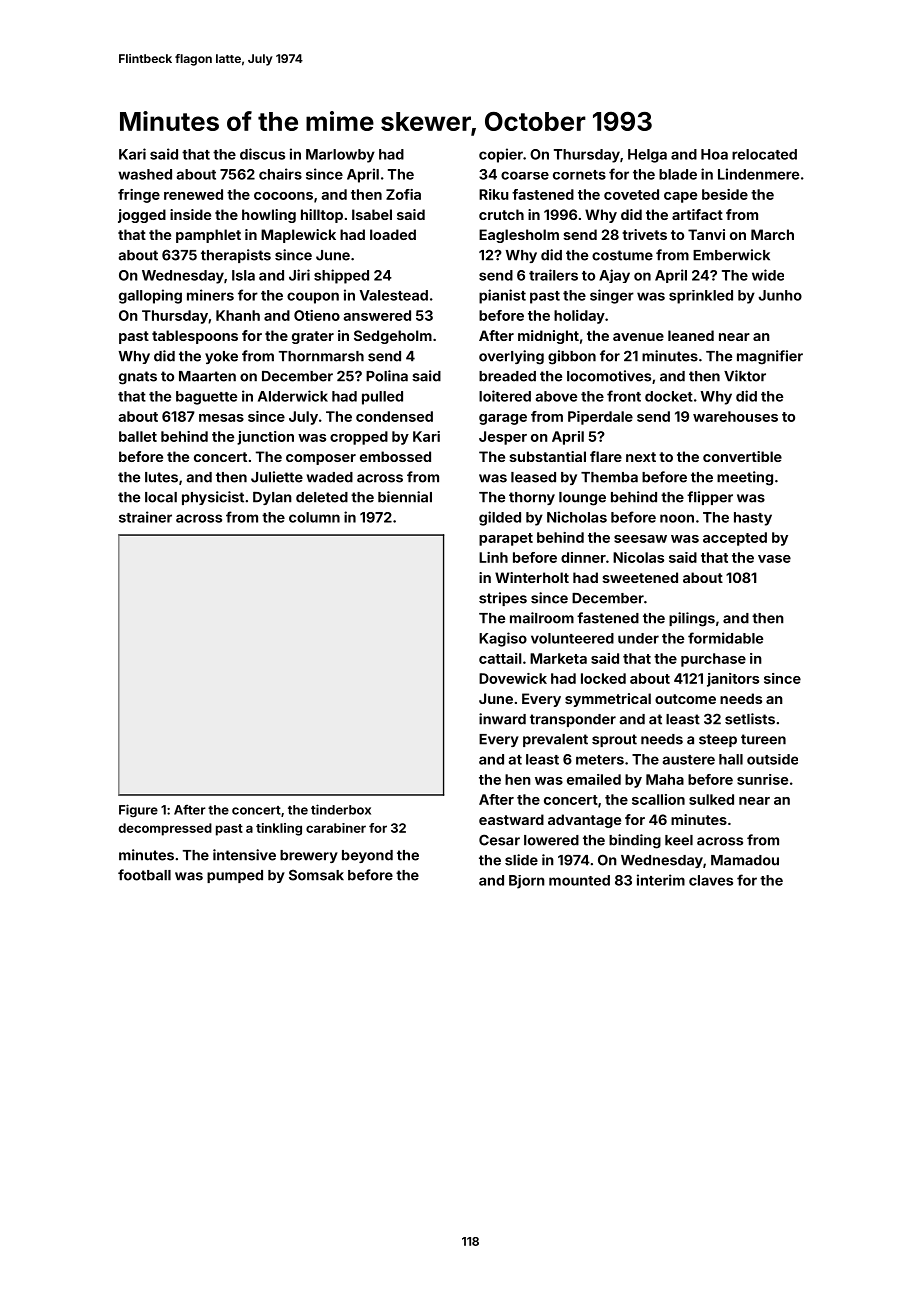 The height and width of the screenshot is (1310, 923). Describe the element at coordinates (701, 297) in the screenshot. I see `sprinkled` at that location.
